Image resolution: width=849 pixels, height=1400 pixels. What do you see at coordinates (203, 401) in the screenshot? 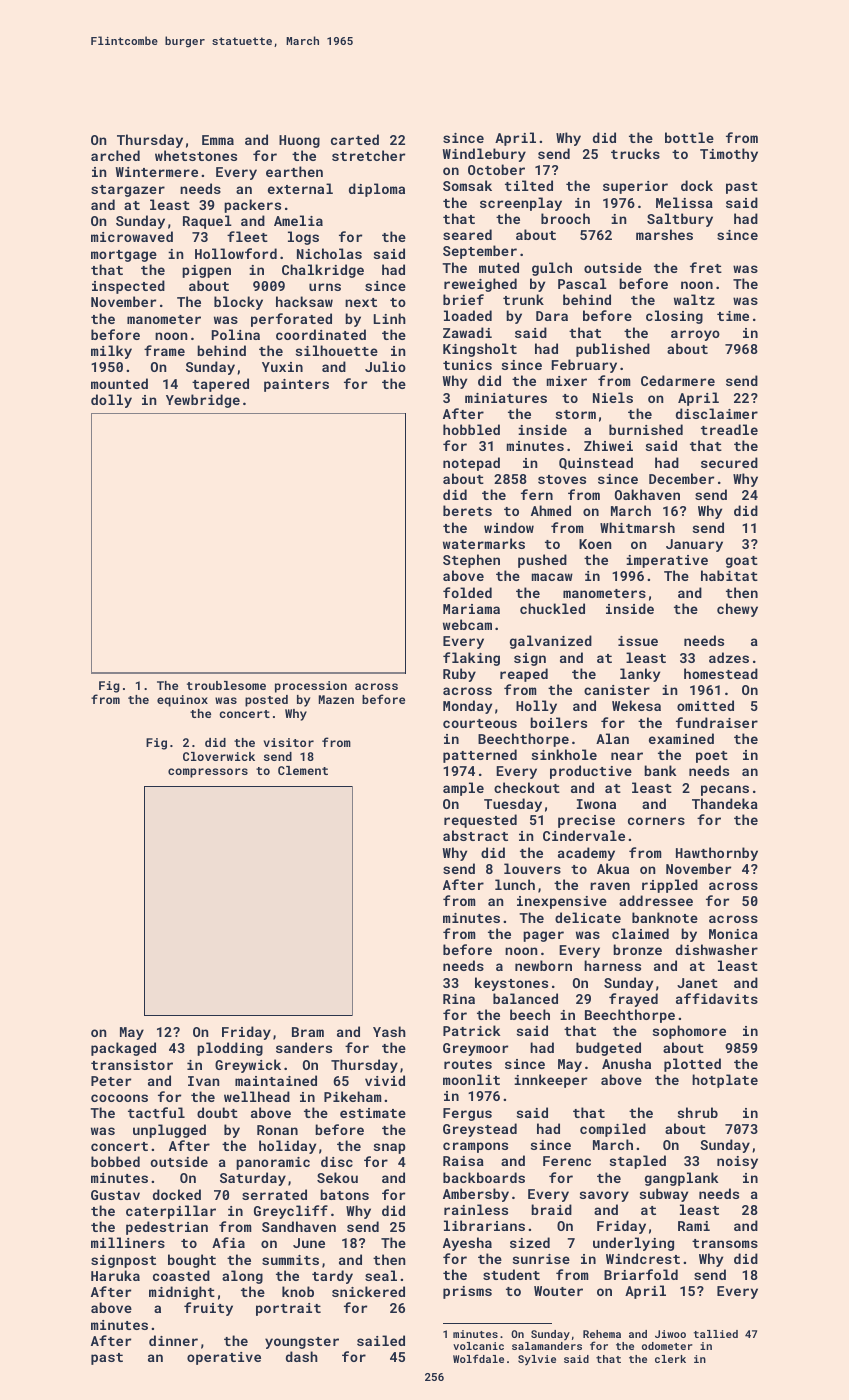
I see `Yewbridge` at bounding box center [203, 401].
